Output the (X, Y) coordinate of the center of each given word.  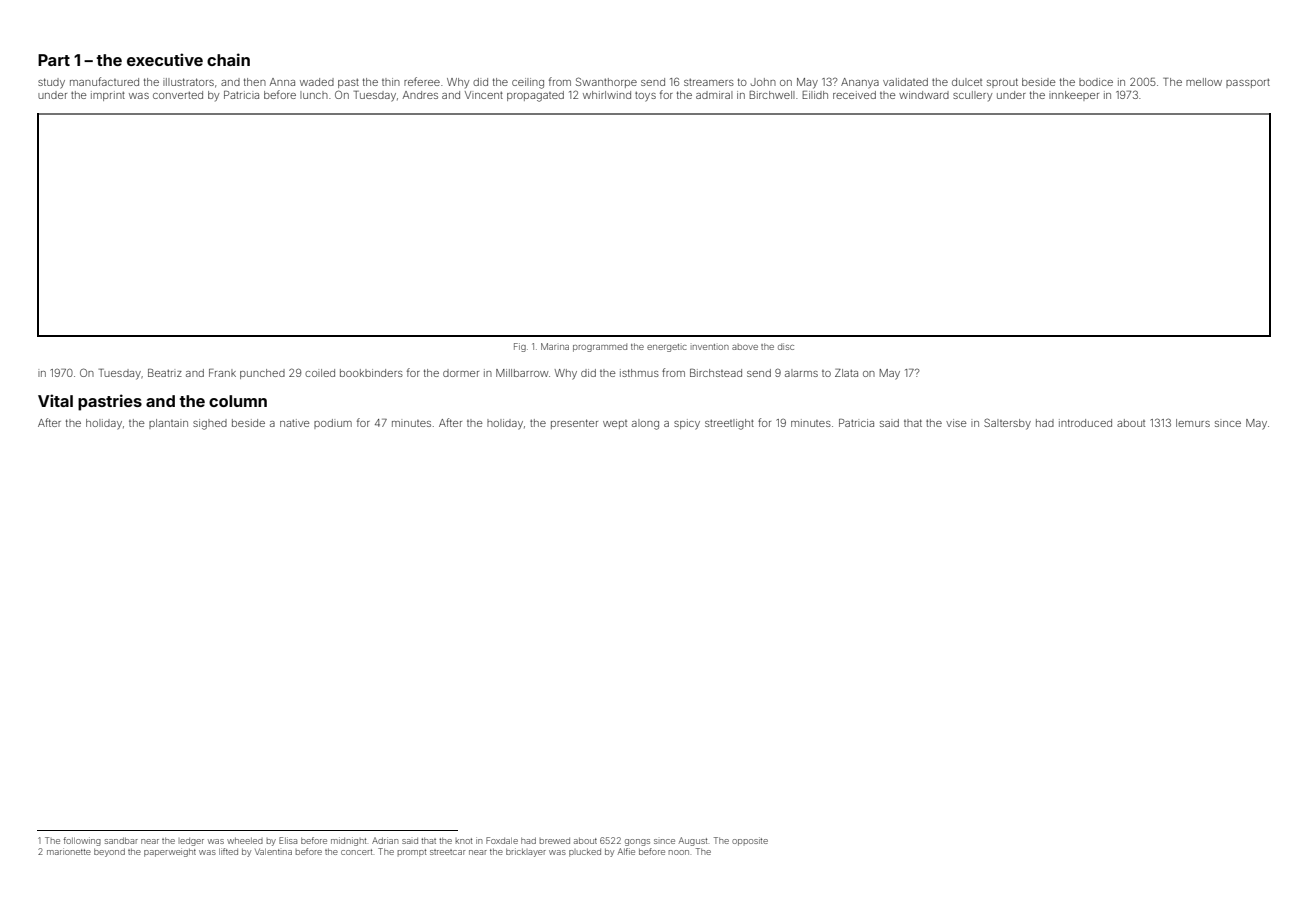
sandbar (121, 840)
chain (228, 59)
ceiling (528, 83)
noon (679, 852)
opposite (750, 841)
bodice (1096, 82)
